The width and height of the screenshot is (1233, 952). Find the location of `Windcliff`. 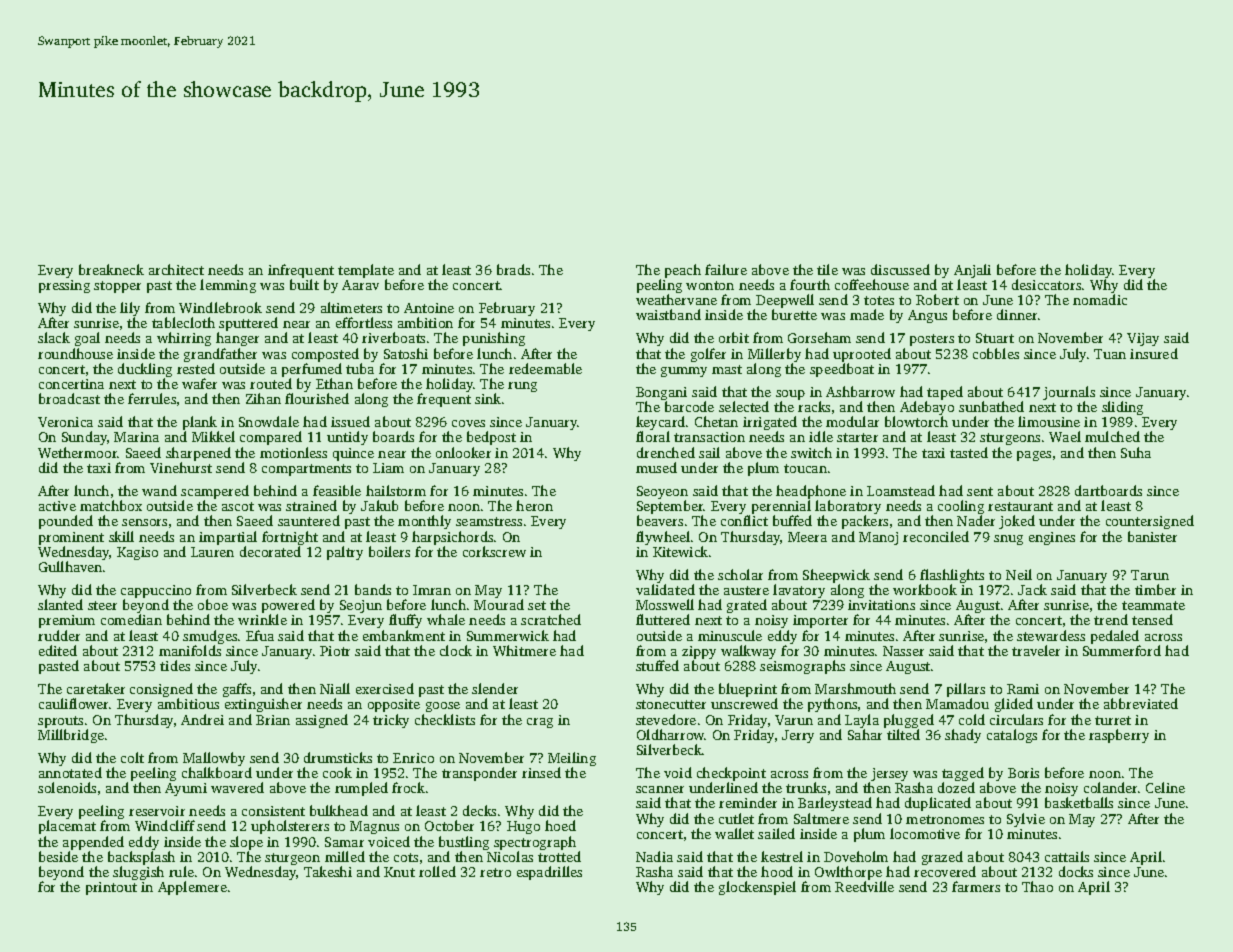

Windcliff is located at coordinates (165, 825).
